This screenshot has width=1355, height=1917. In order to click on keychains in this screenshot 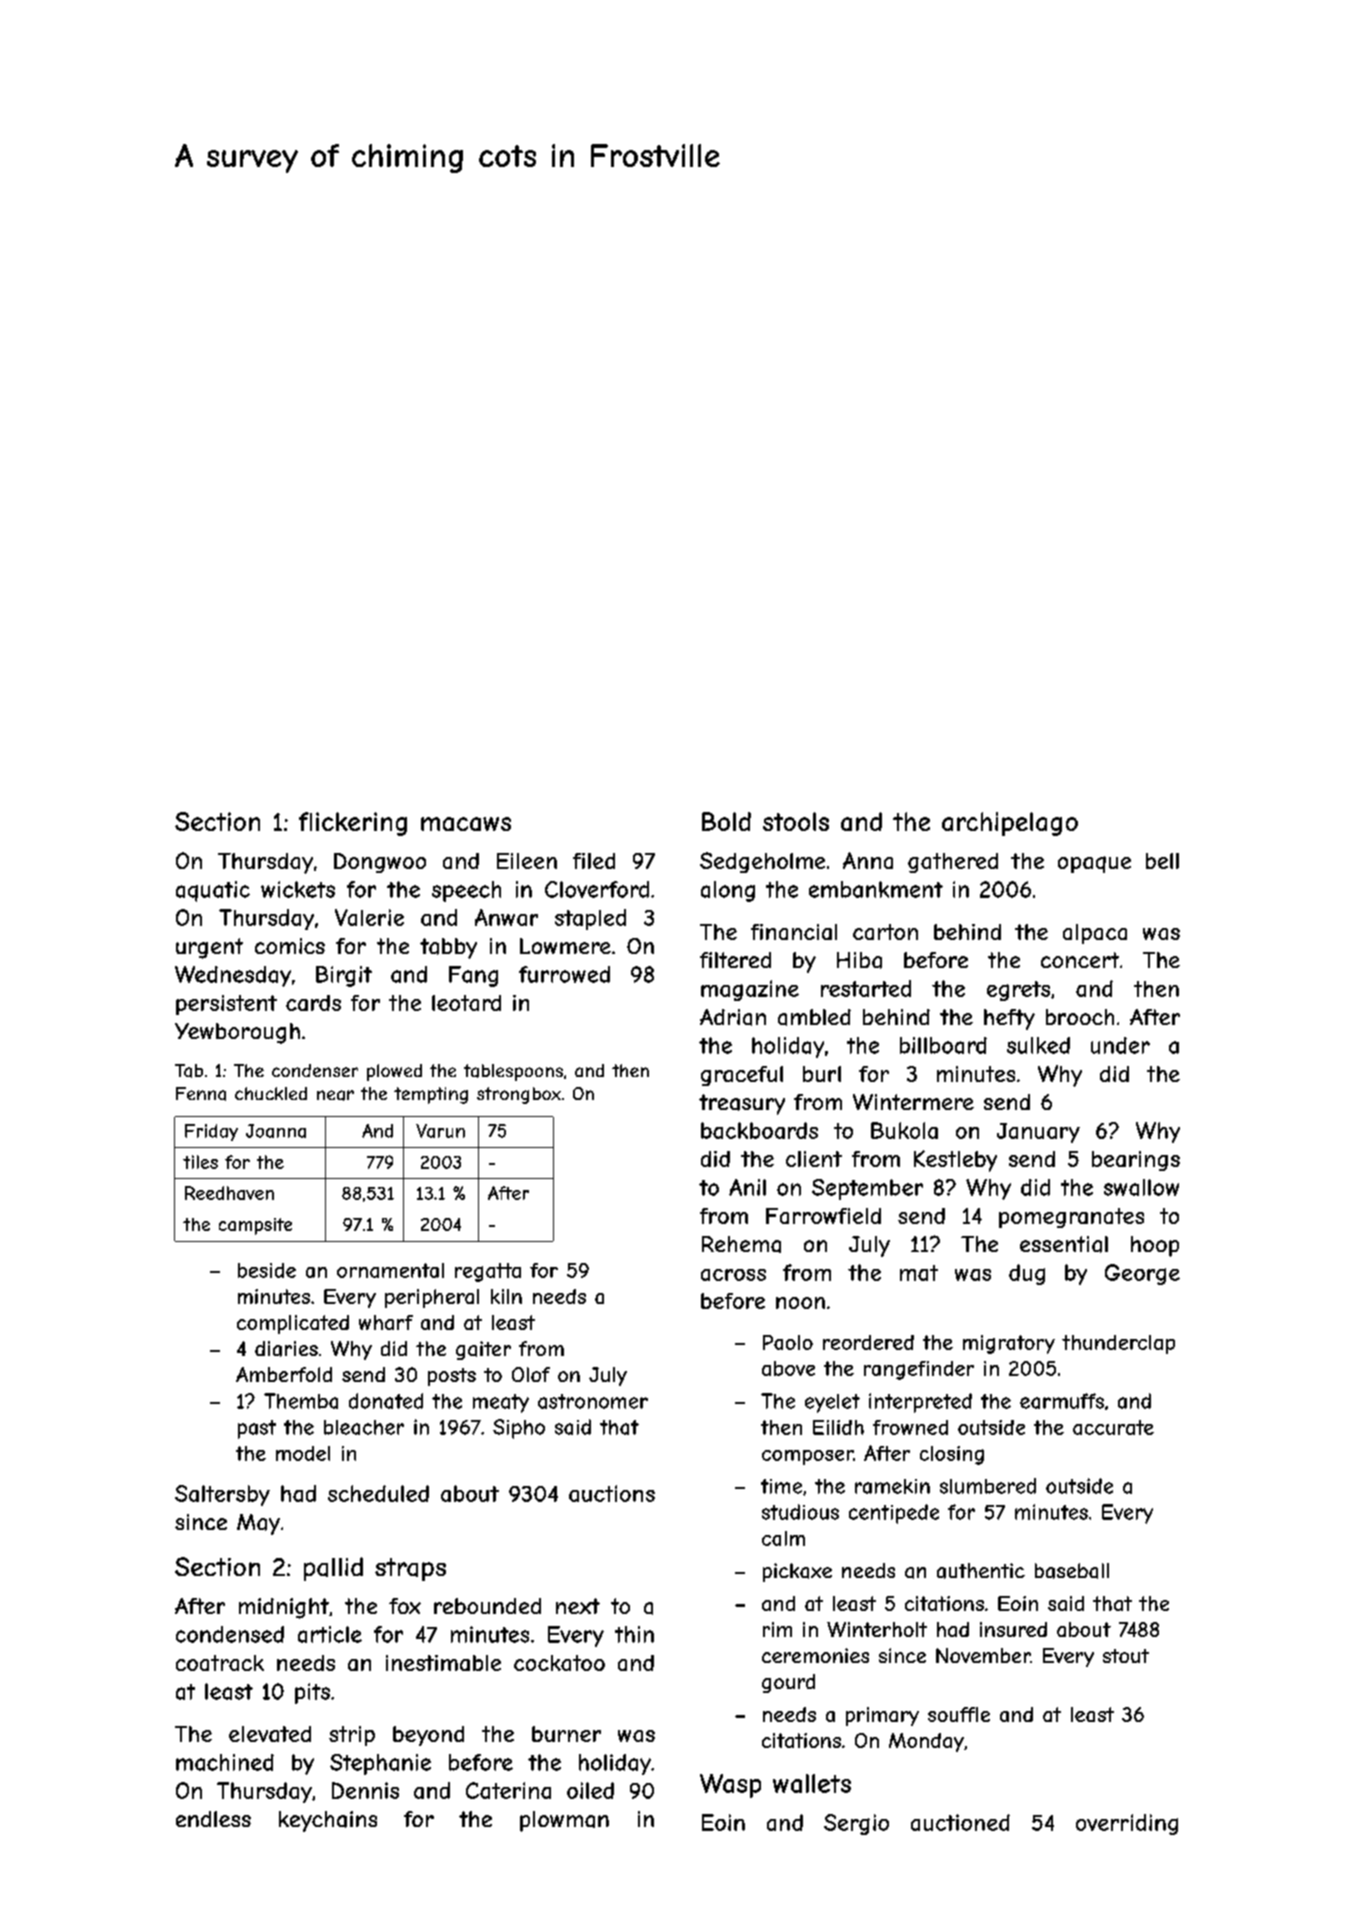, I will do `click(328, 1821)`.
